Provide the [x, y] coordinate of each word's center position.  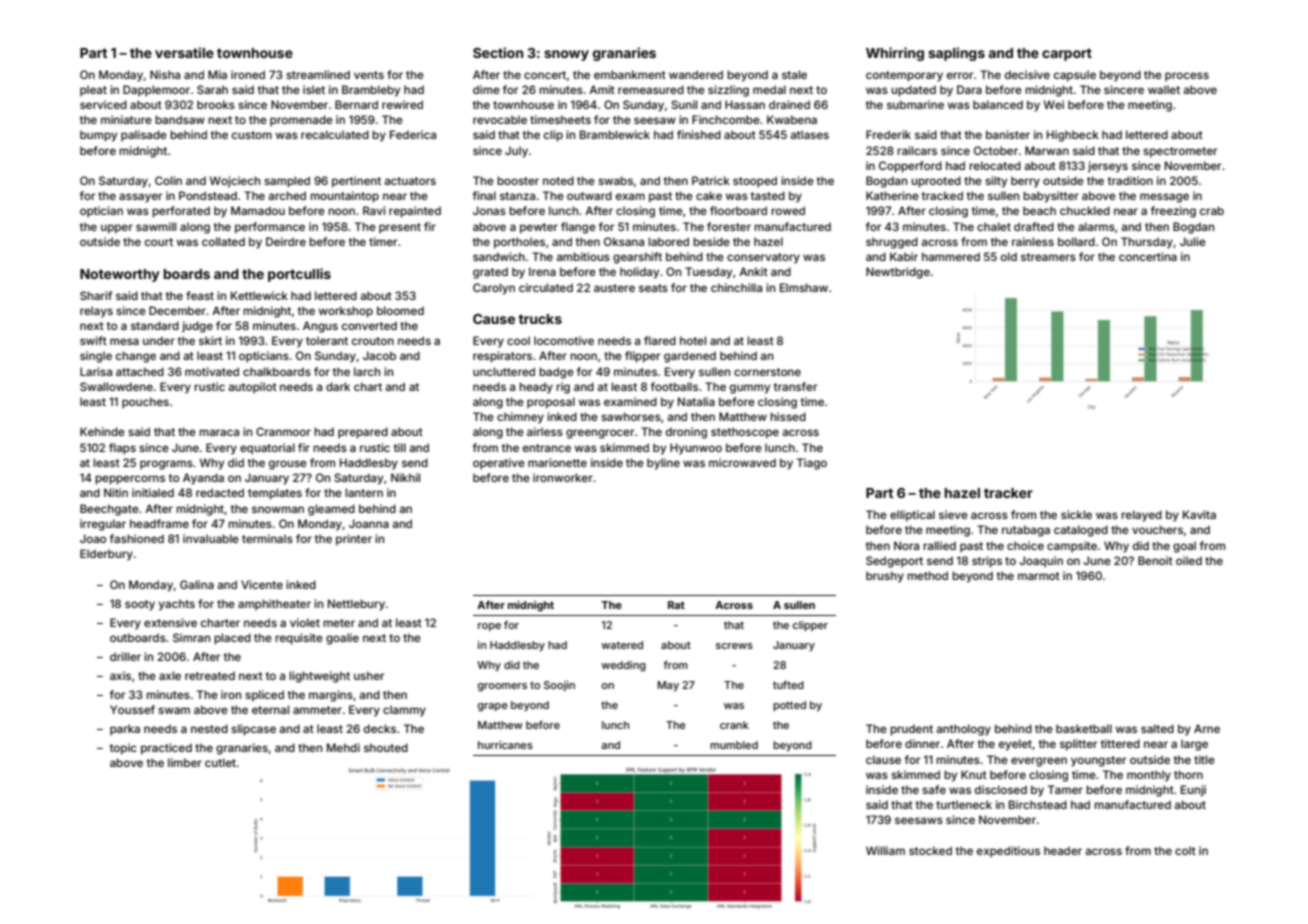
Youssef [132, 709]
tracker [1008, 493]
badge [556, 373]
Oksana [624, 241]
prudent [911, 730]
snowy [566, 55]
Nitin [116, 492]
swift [93, 340]
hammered [951, 256]
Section [498, 52]
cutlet [220, 762]
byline [663, 464]
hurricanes [505, 745]
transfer [795, 386]
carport [1067, 54]
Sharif [96, 295]
